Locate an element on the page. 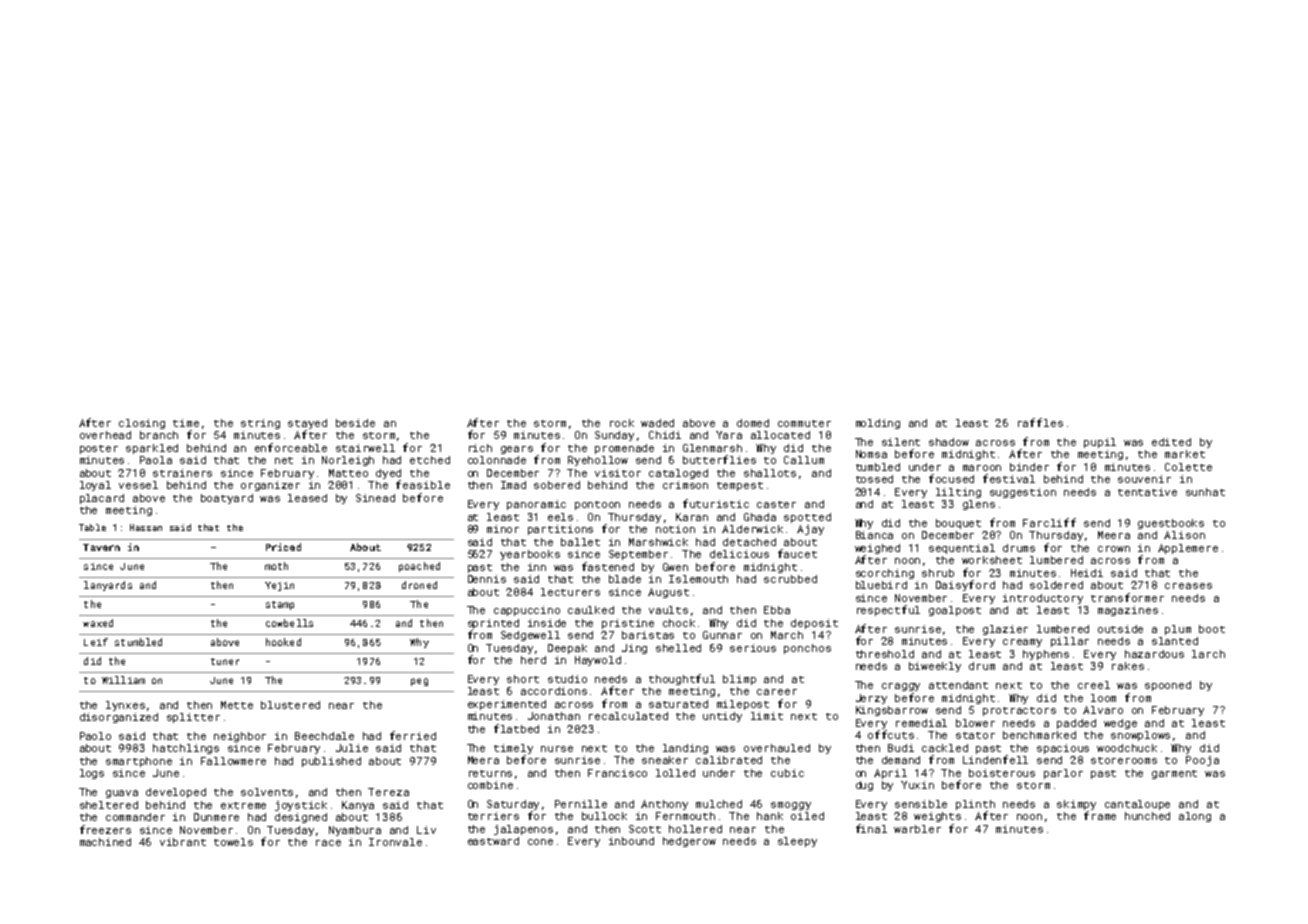 This page has height=924, width=1308. stamp is located at coordinates (280, 605).
